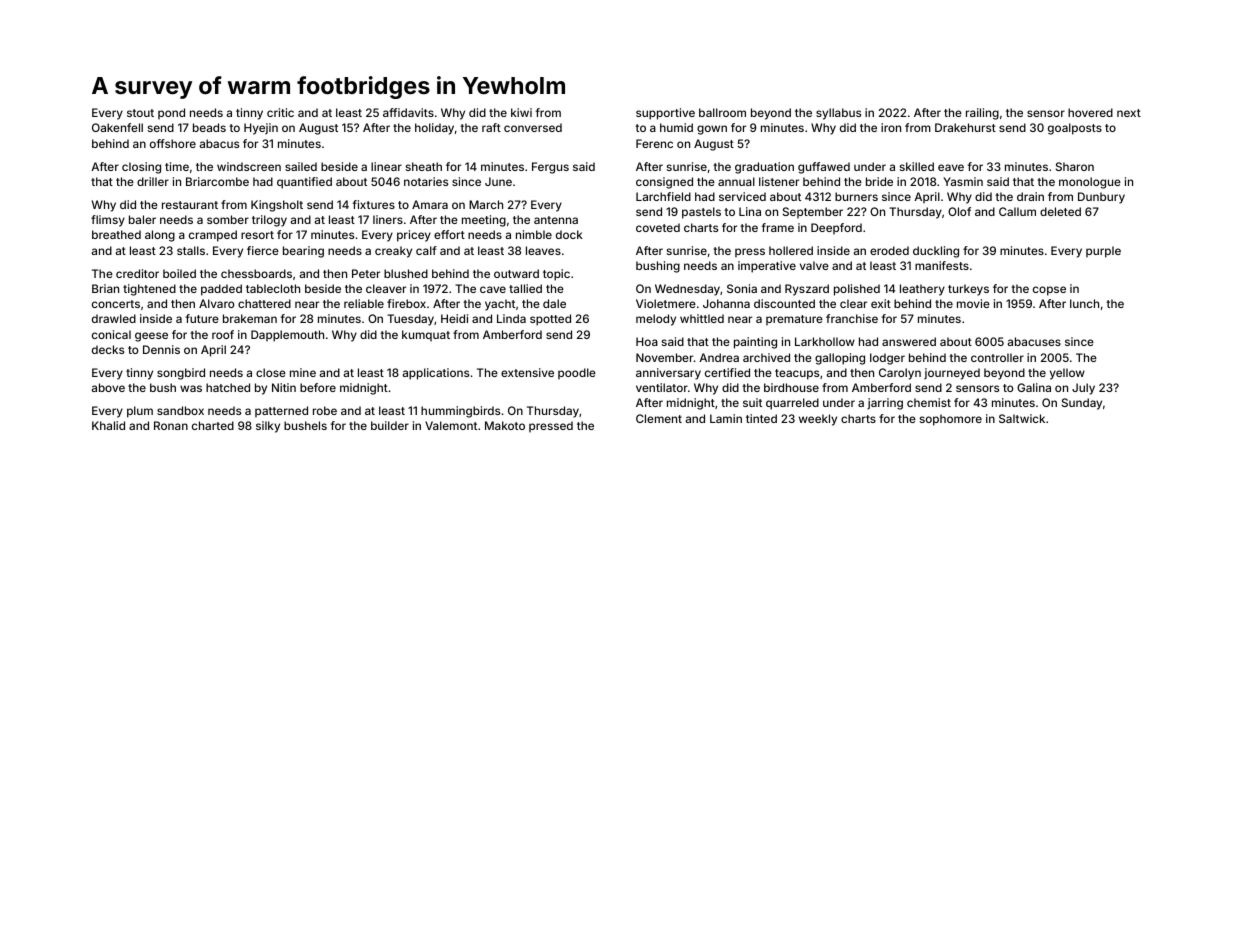 The width and height of the page is (1233, 952). Describe the element at coordinates (719, 357) in the page. I see `Andrea` at that location.
